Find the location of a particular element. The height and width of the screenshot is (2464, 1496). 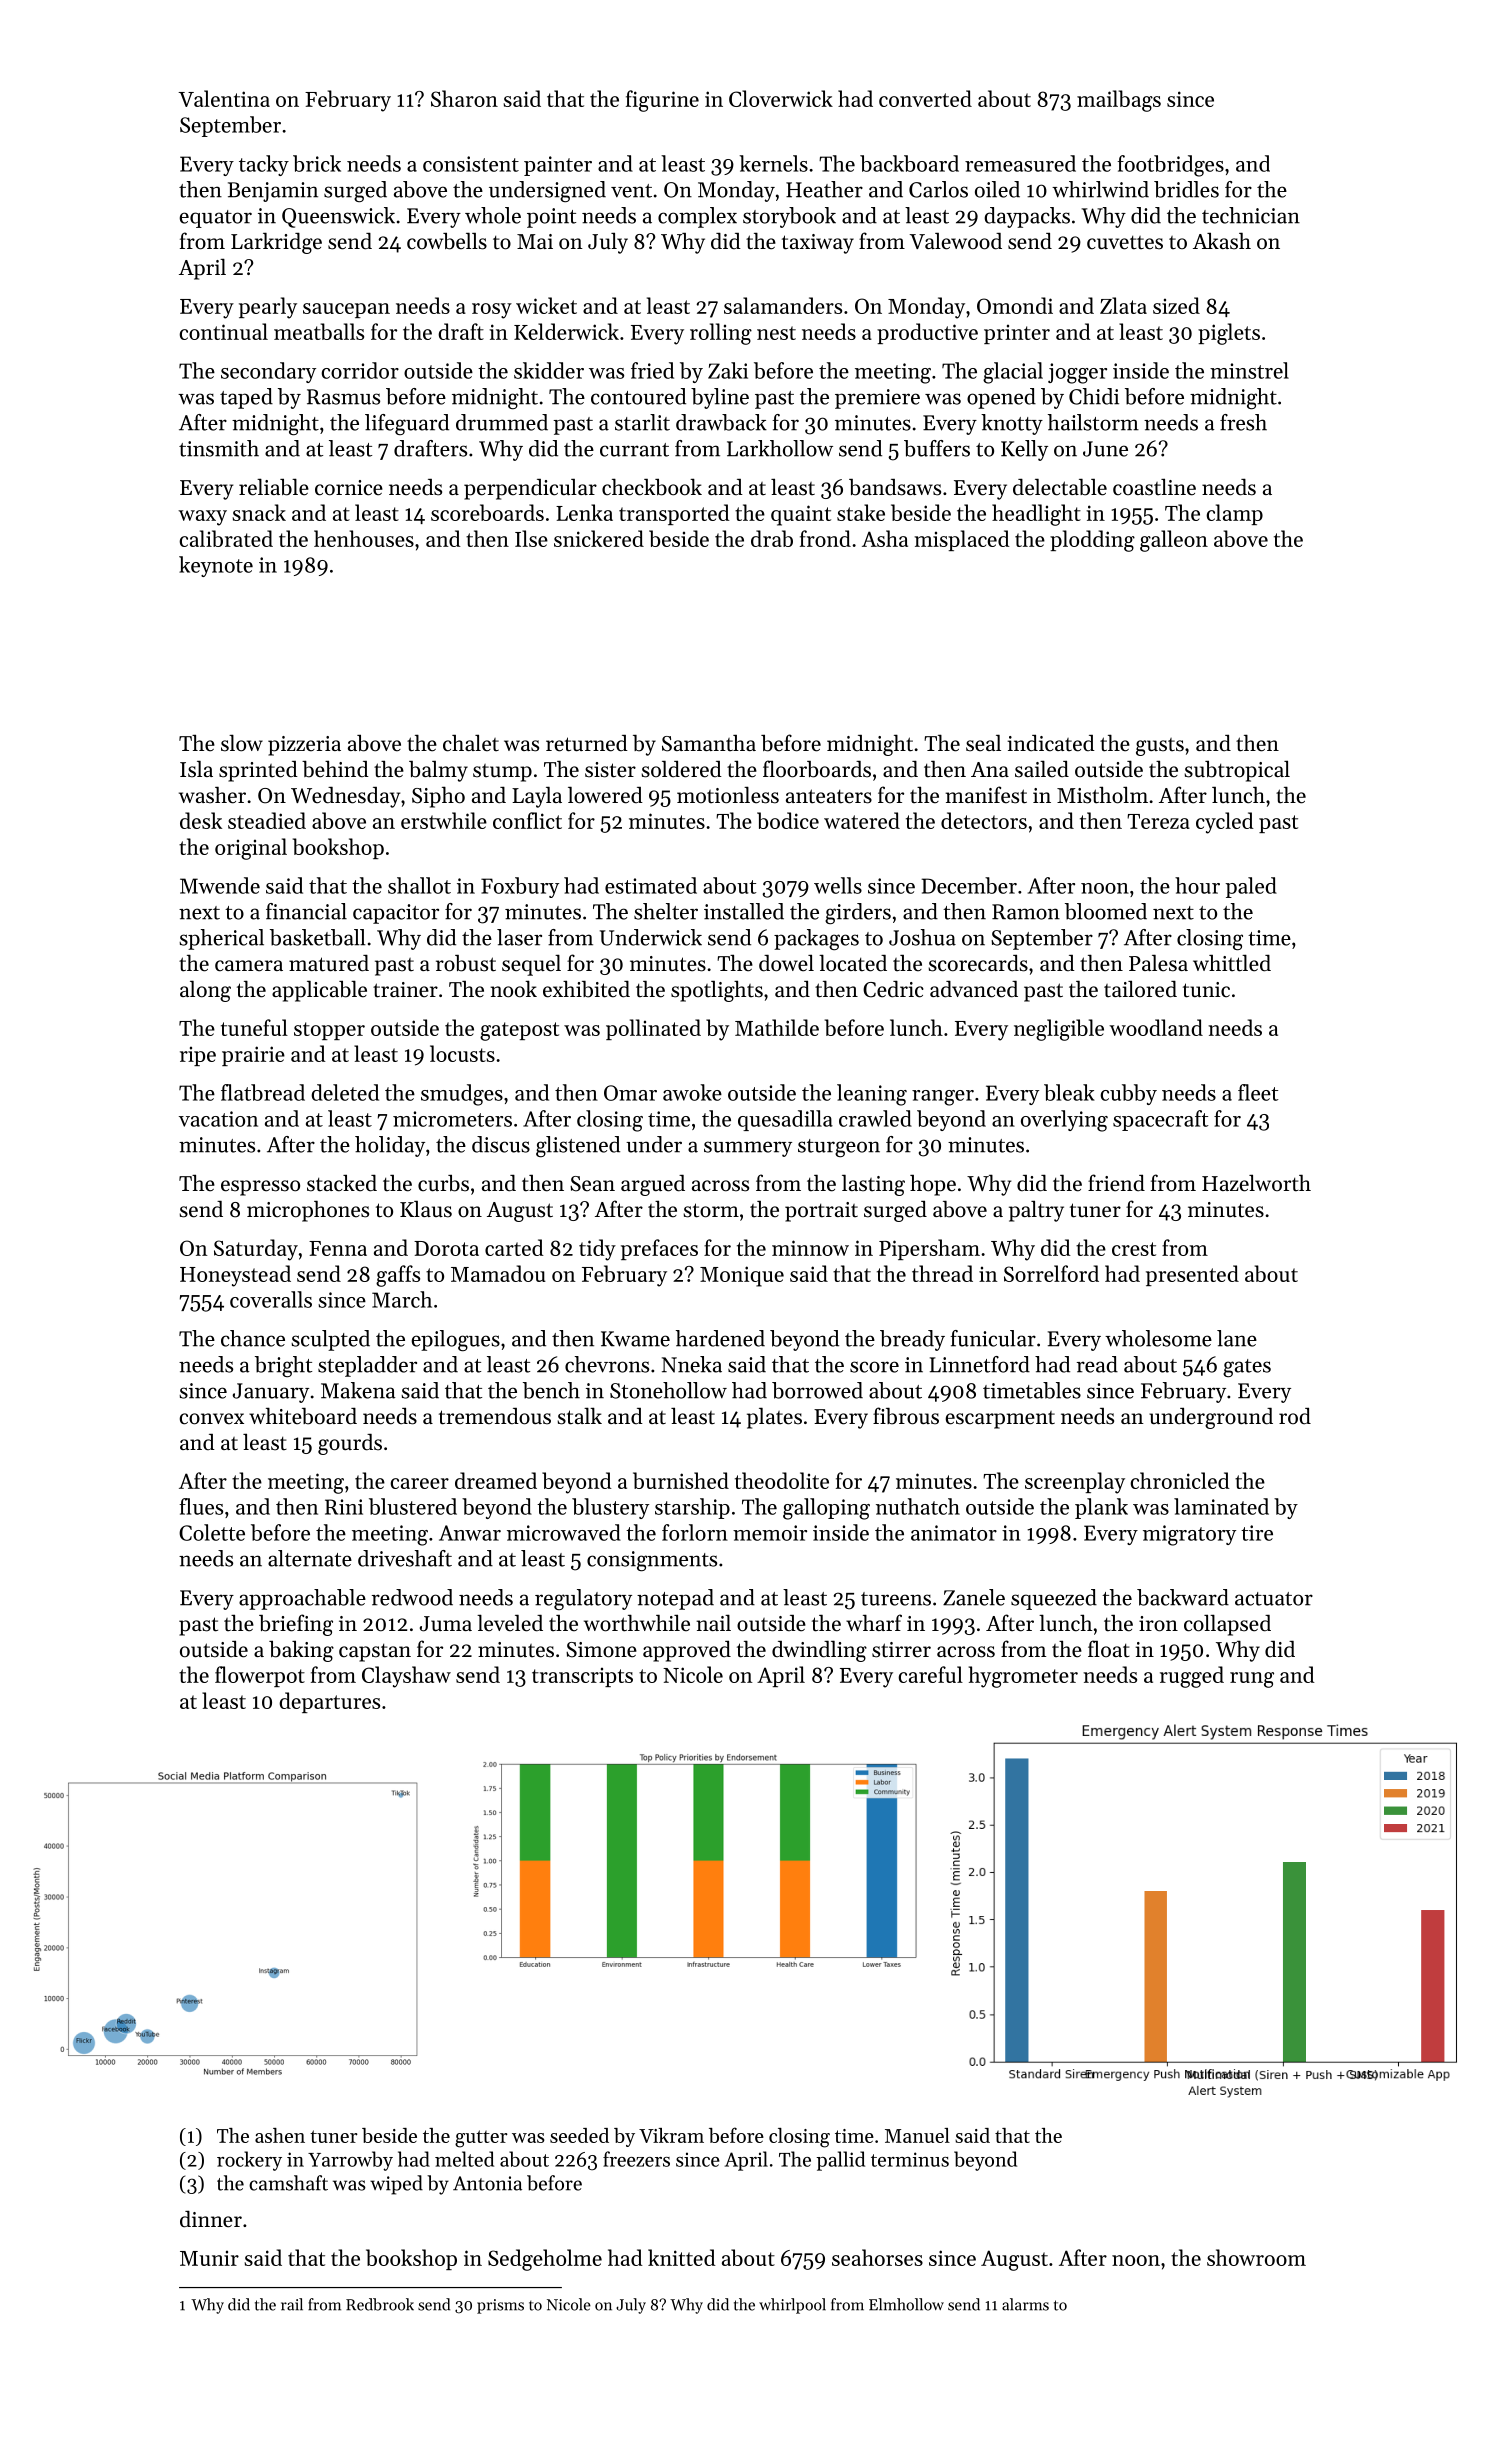

corridor is located at coordinates (360, 370).
